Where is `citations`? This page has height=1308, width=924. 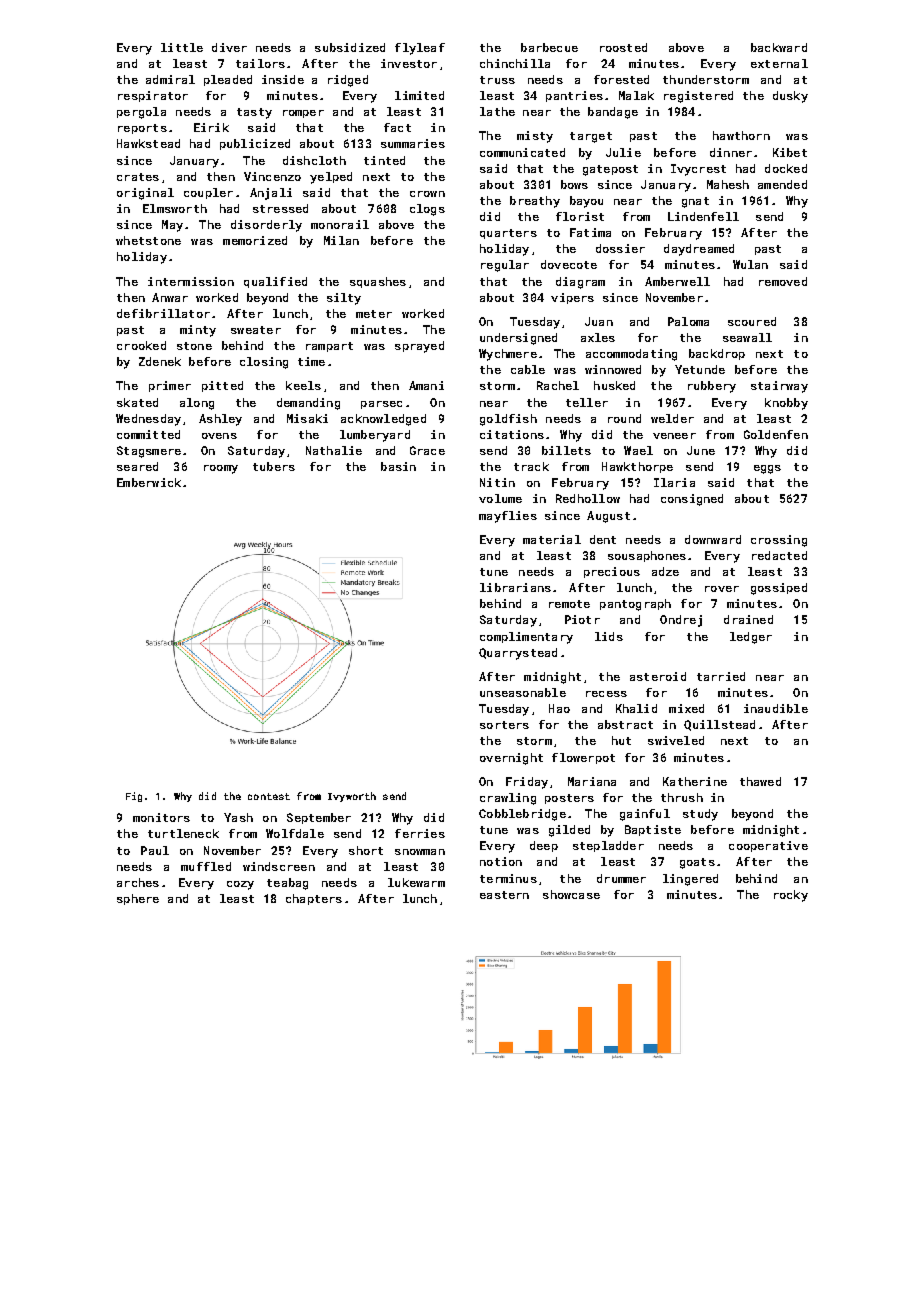 citations is located at coordinates (512, 434).
